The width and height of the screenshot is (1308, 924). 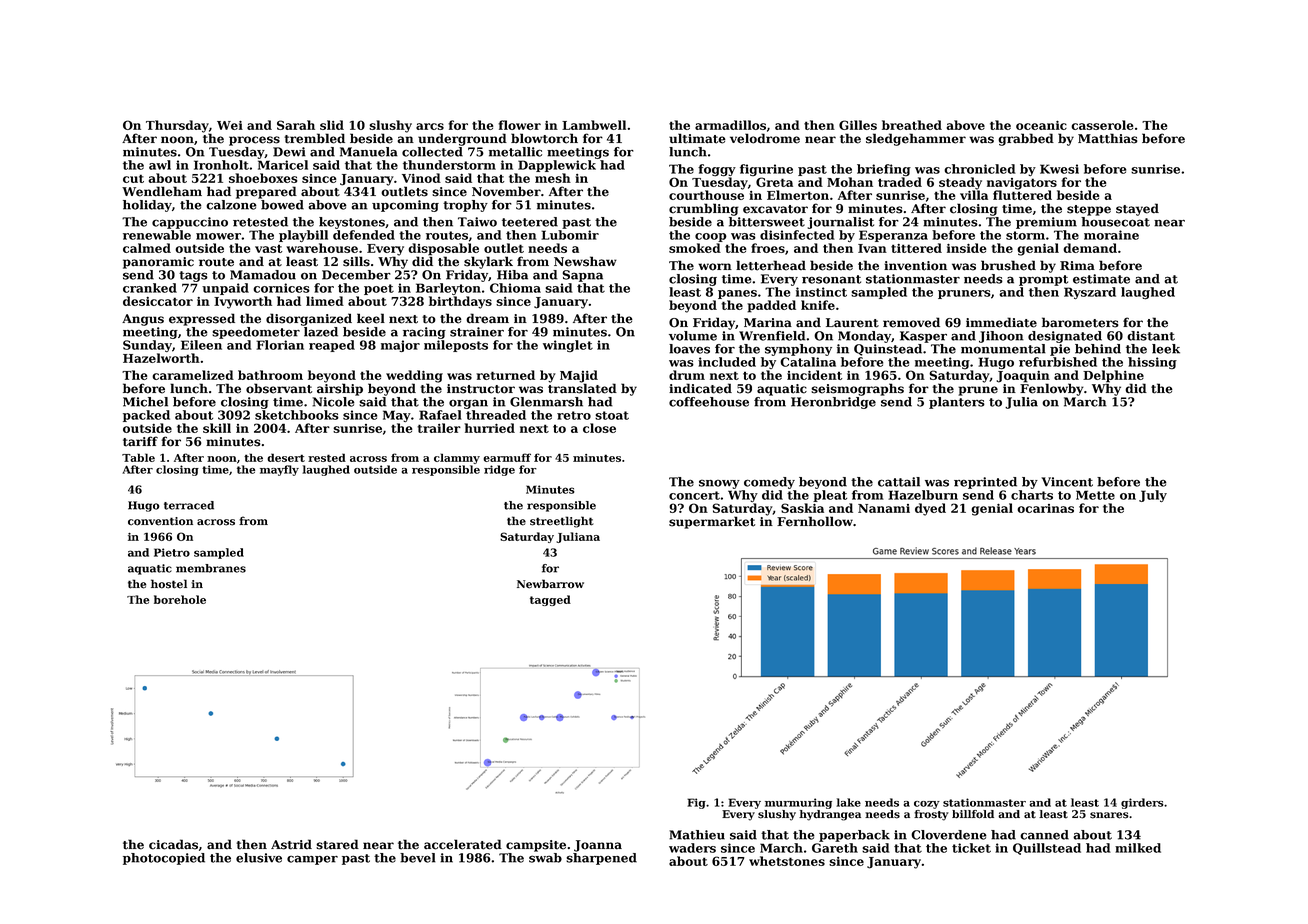 I want to click on Lubomir, so click(x=570, y=235).
